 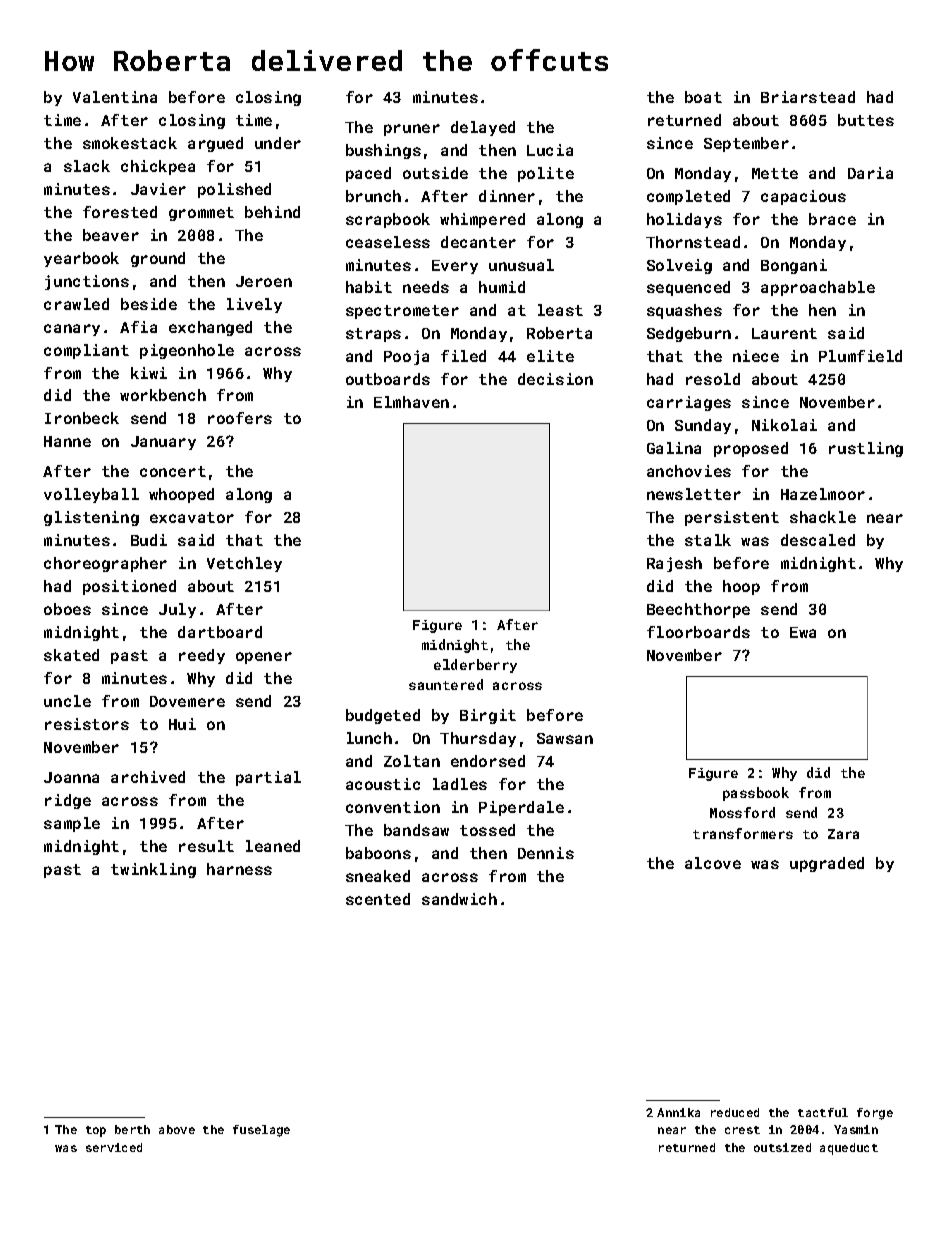 What do you see at coordinates (378, 853) in the document?
I see `baboons` at bounding box center [378, 853].
